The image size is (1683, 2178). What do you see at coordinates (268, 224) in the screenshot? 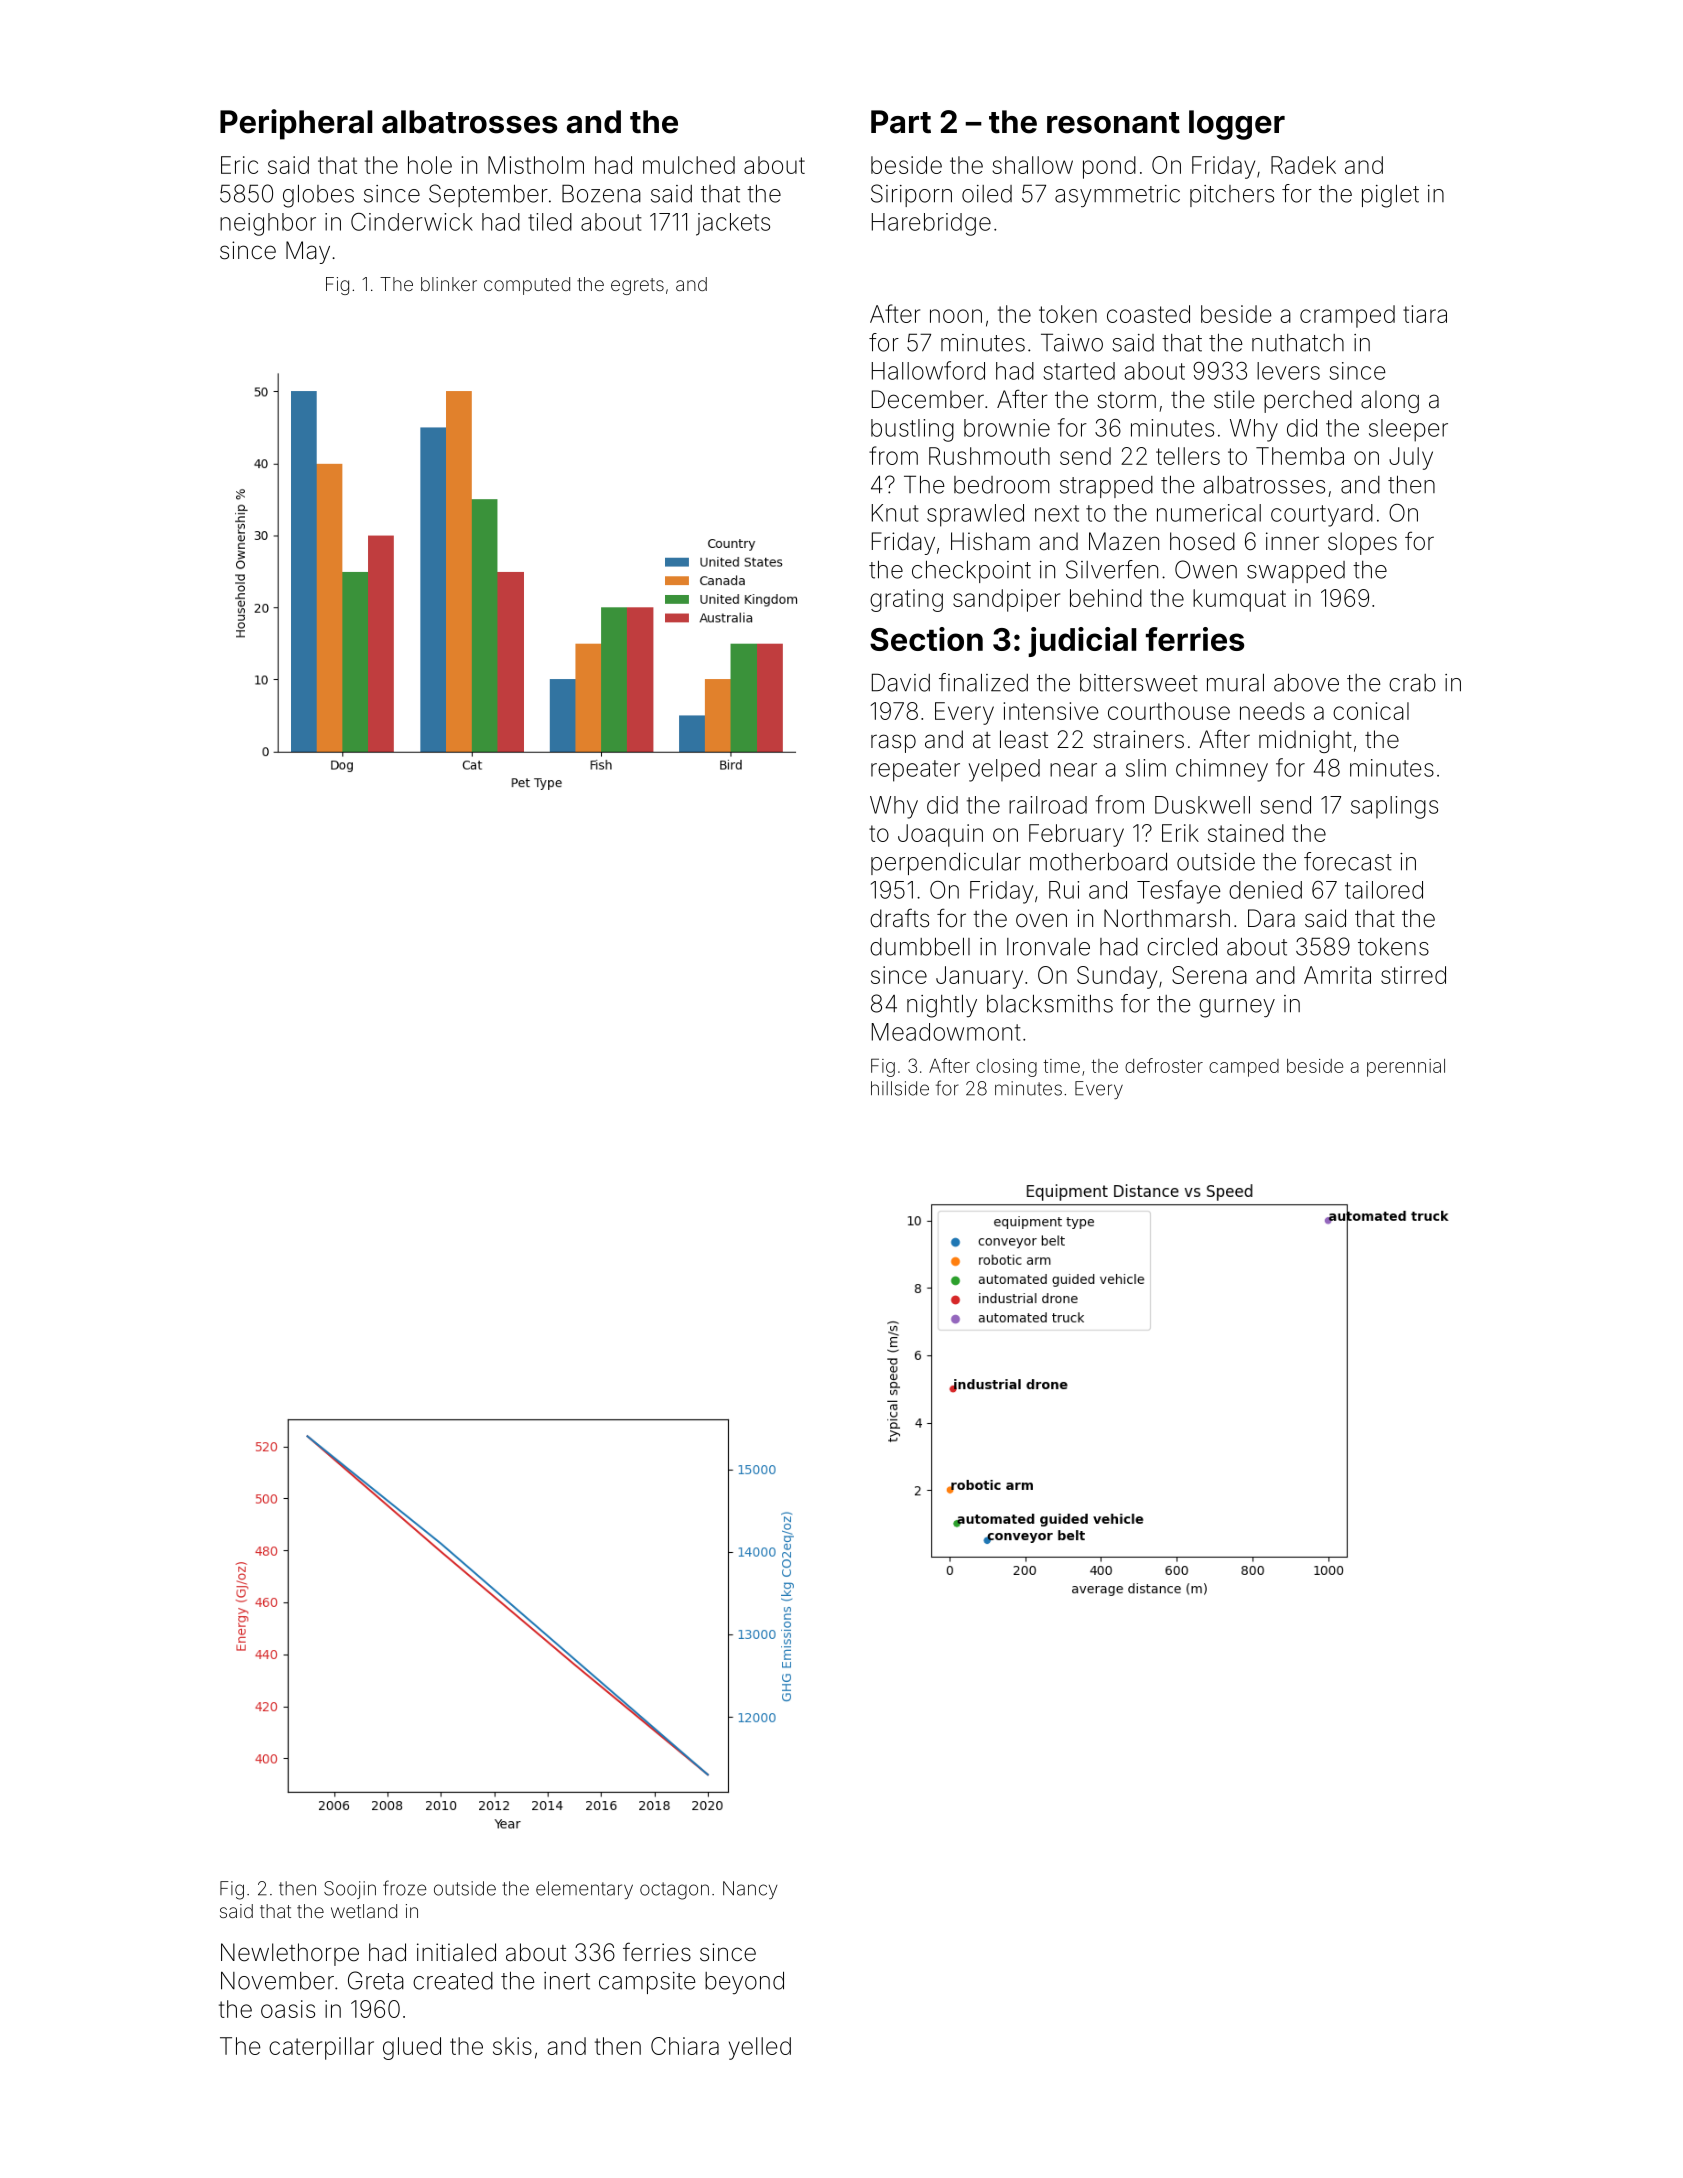
I see `neighbor` at bounding box center [268, 224].
